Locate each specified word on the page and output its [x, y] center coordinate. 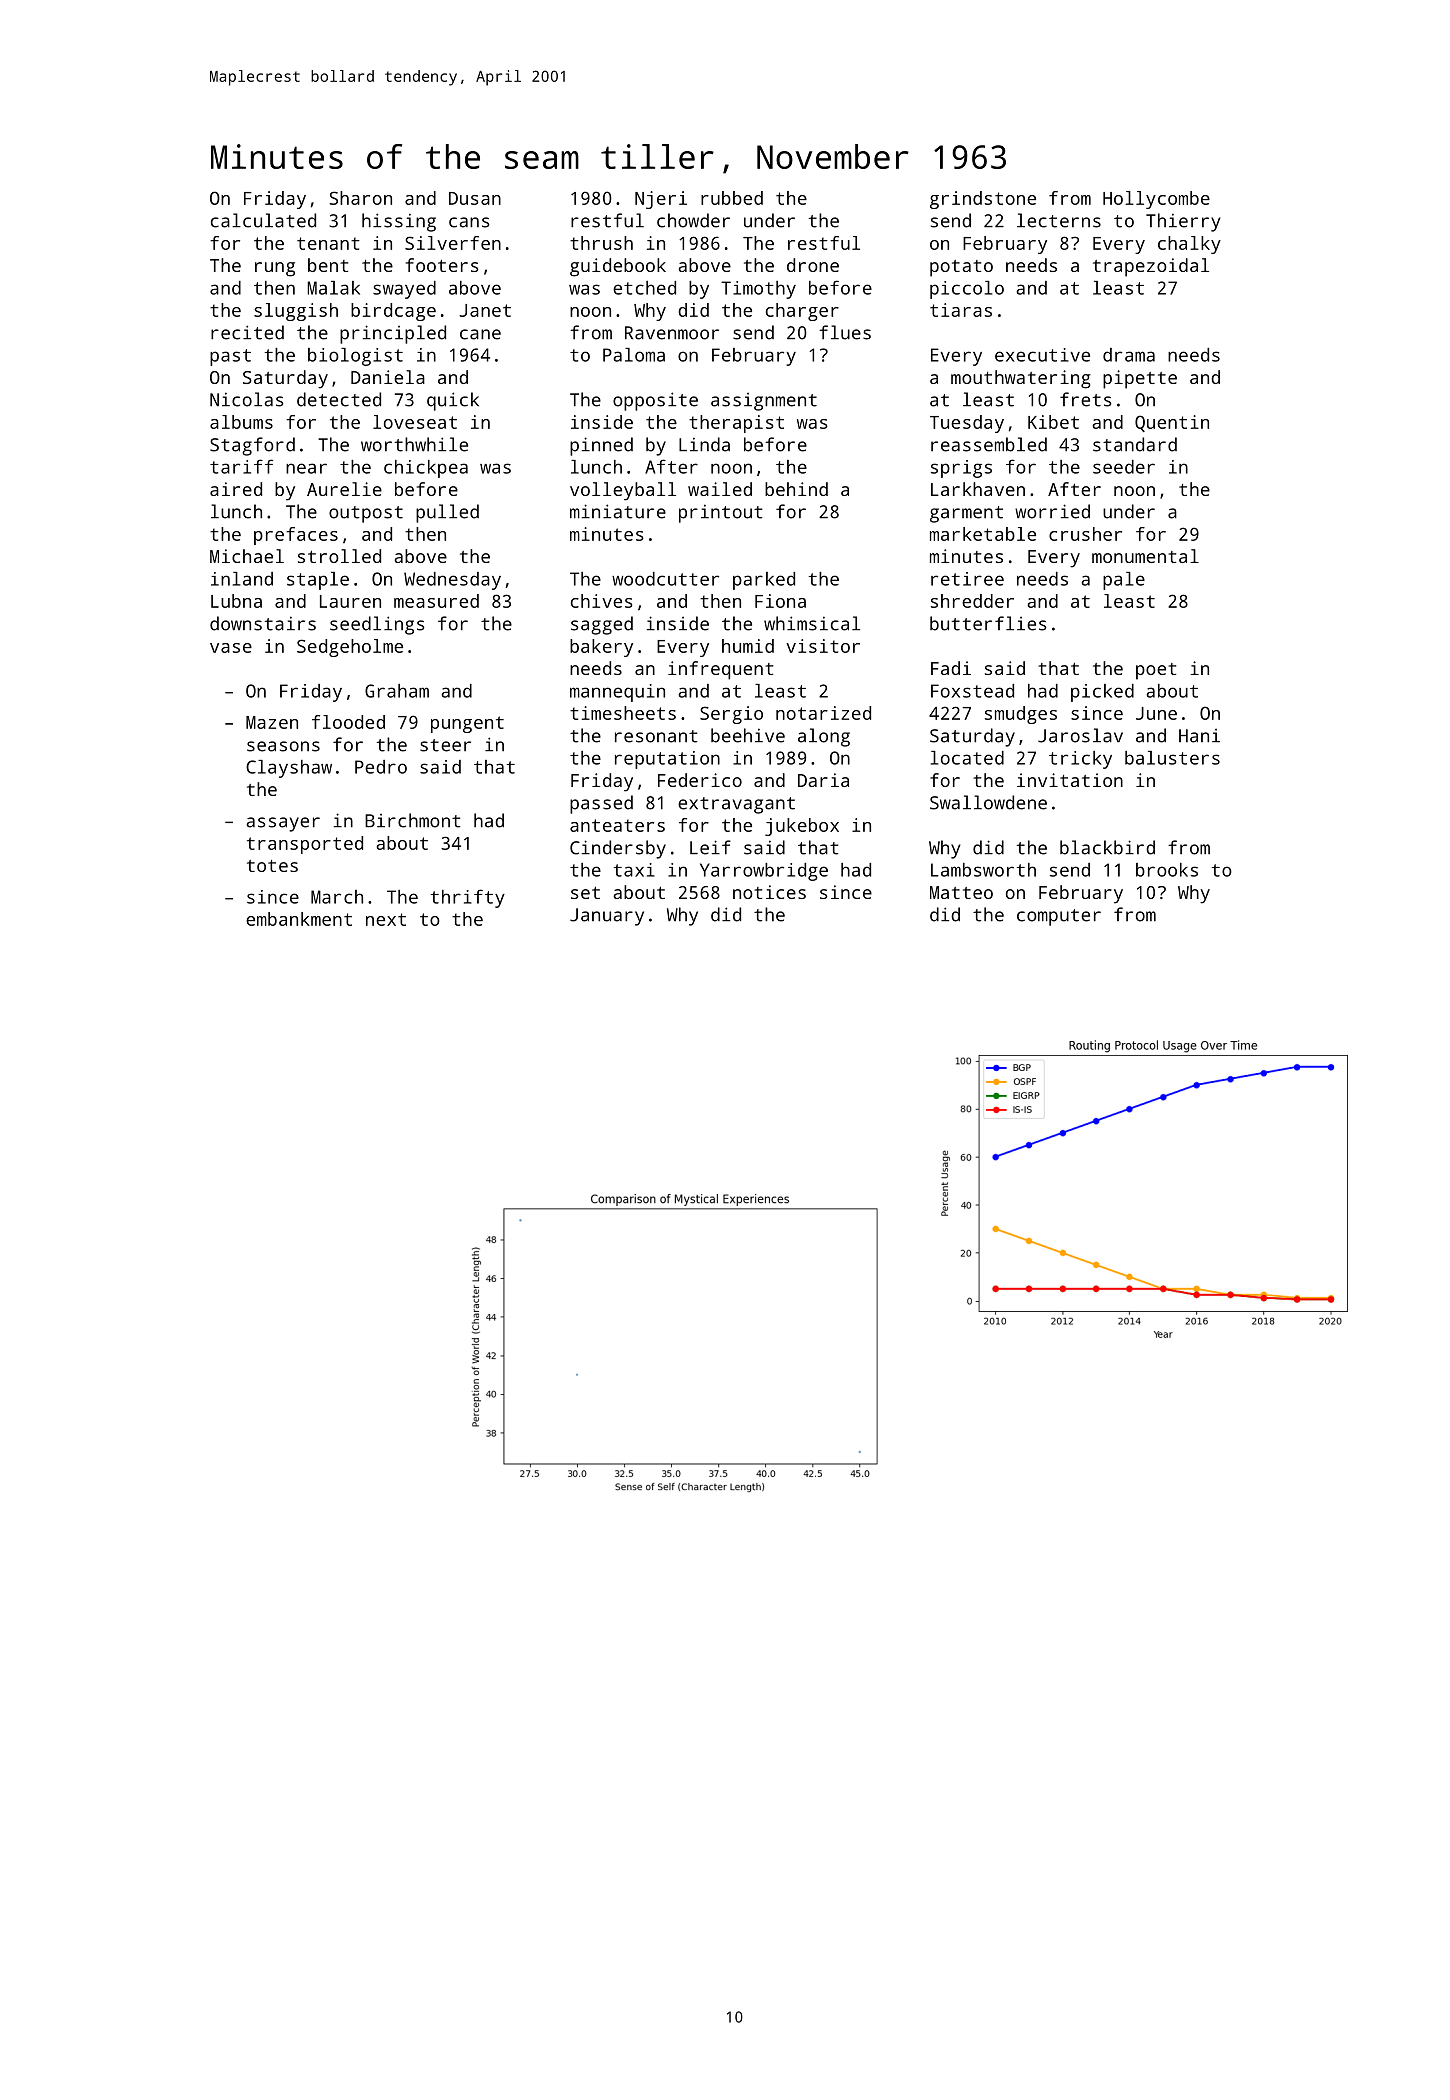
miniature [618, 511]
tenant [328, 243]
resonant [656, 736]
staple [318, 581]
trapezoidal [1151, 267]
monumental [1145, 556]
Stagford [252, 446]
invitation [1070, 780]
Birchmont [413, 820]
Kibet [1053, 422]
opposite [655, 401]
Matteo [961, 892]
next [386, 919]
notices [769, 892]
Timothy [758, 290]
